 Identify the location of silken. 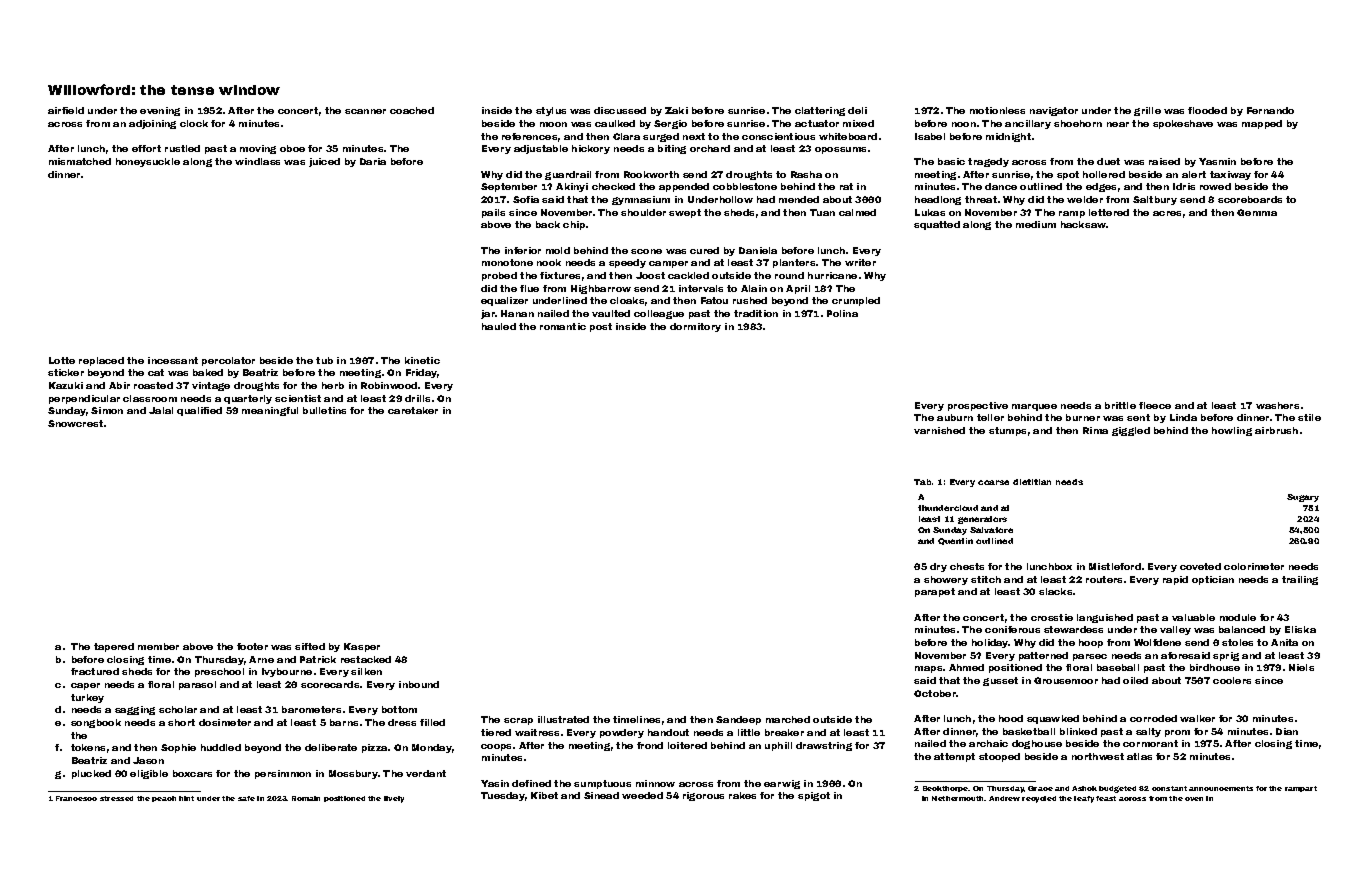
(366, 671).
